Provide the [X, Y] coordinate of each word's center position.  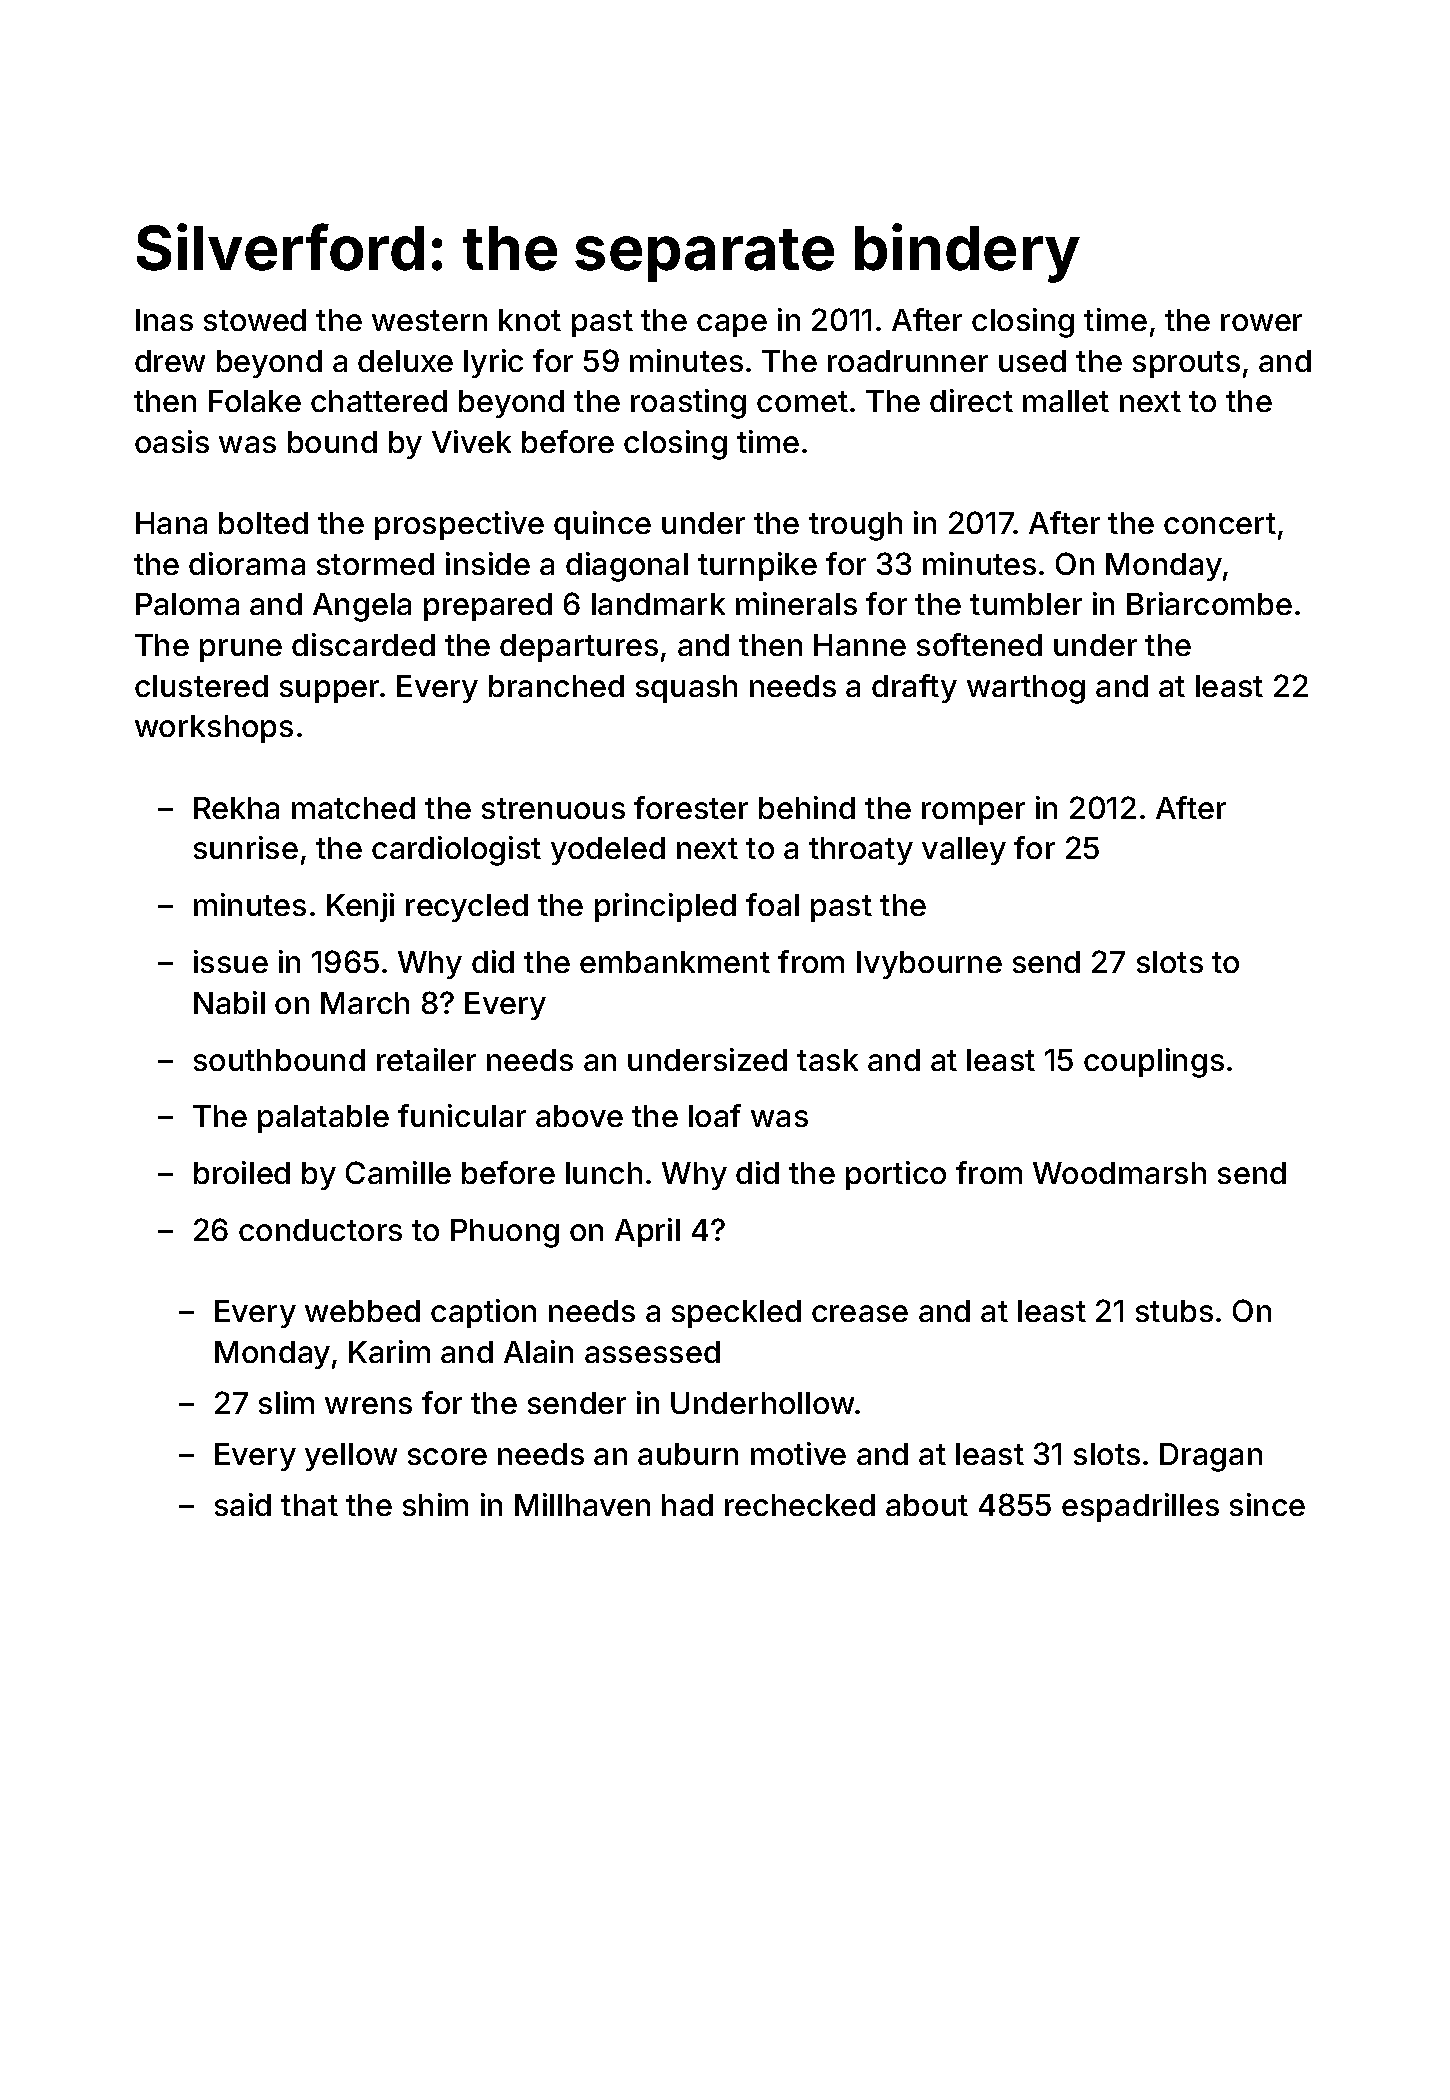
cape [732, 325]
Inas [164, 320]
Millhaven [582, 1504]
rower [1261, 322]
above [579, 1116]
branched [556, 686]
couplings [1154, 1063]
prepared [488, 607]
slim [286, 1402]
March [365, 1003]
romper [973, 813]
